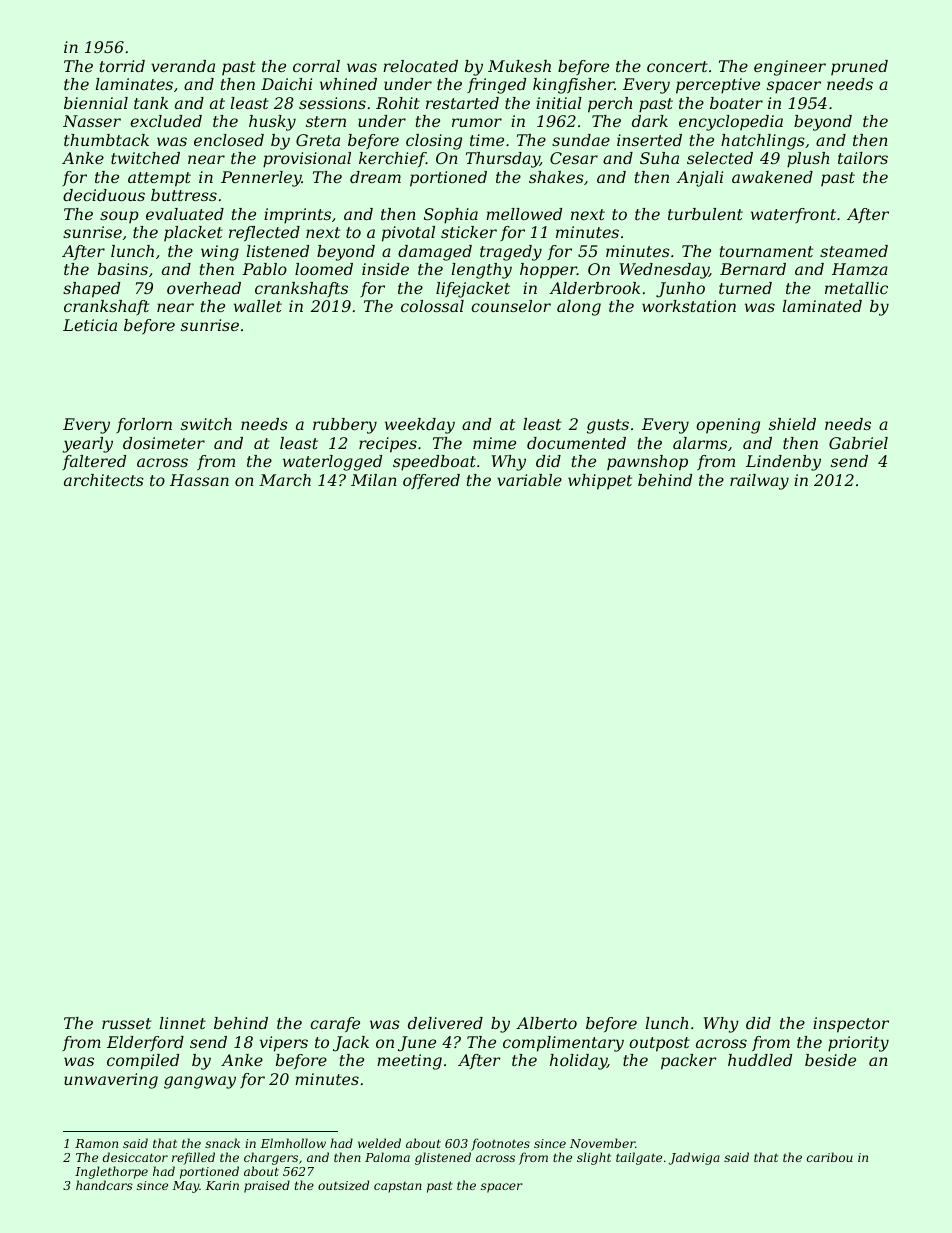 The image size is (952, 1233). What do you see at coordinates (462, 103) in the image?
I see `restarted` at bounding box center [462, 103].
